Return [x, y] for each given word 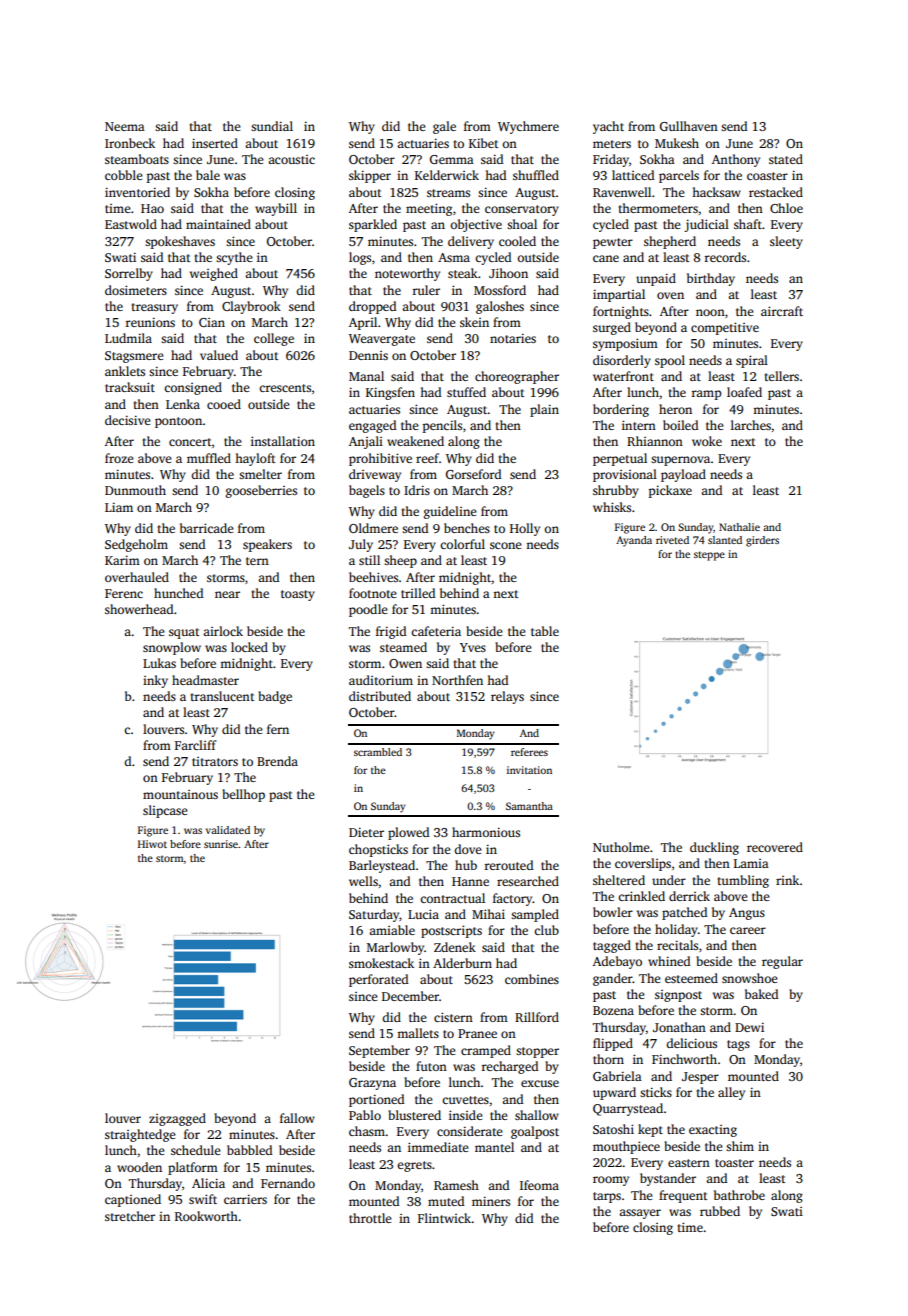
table [545, 631]
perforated [378, 980]
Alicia [208, 1183]
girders [762, 541]
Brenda [277, 761]
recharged [509, 1067]
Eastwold [131, 224]
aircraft [782, 311]
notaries [513, 338]
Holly [525, 529]
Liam [119, 507]
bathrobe [739, 1195]
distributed [380, 696]
